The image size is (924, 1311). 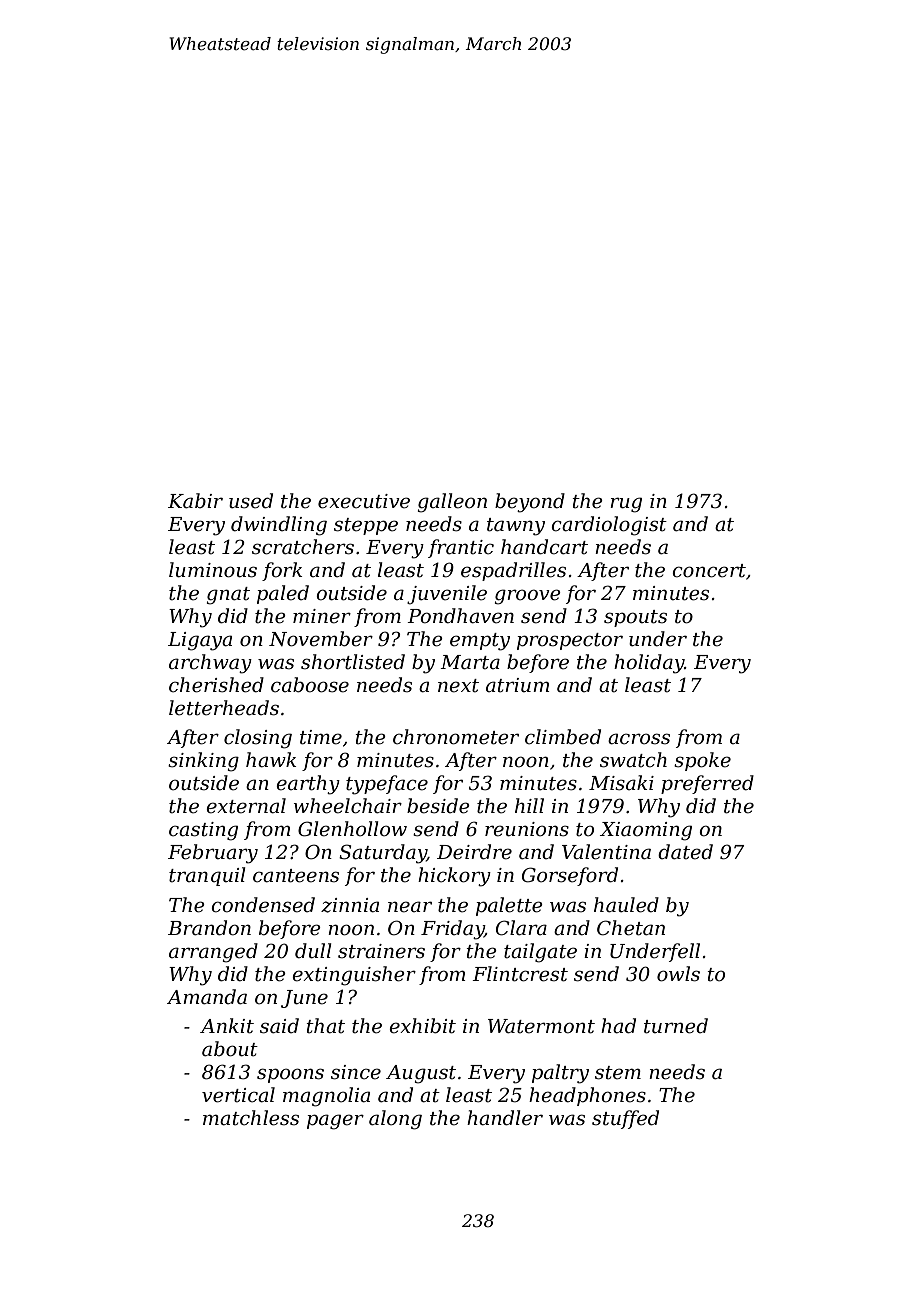 What do you see at coordinates (626, 505) in the screenshot?
I see `rug` at bounding box center [626, 505].
